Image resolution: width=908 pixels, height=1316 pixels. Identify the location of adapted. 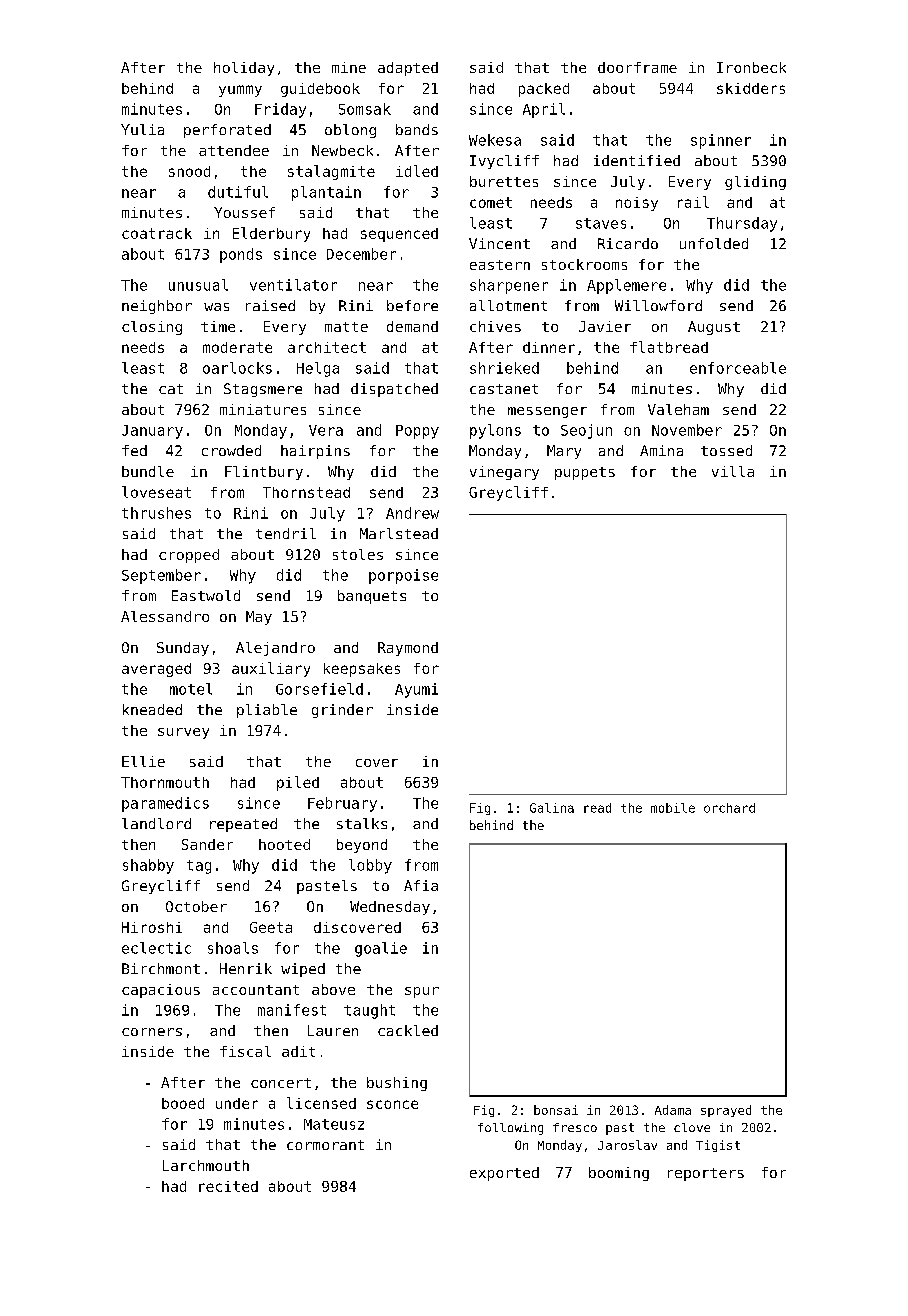
(408, 69).
